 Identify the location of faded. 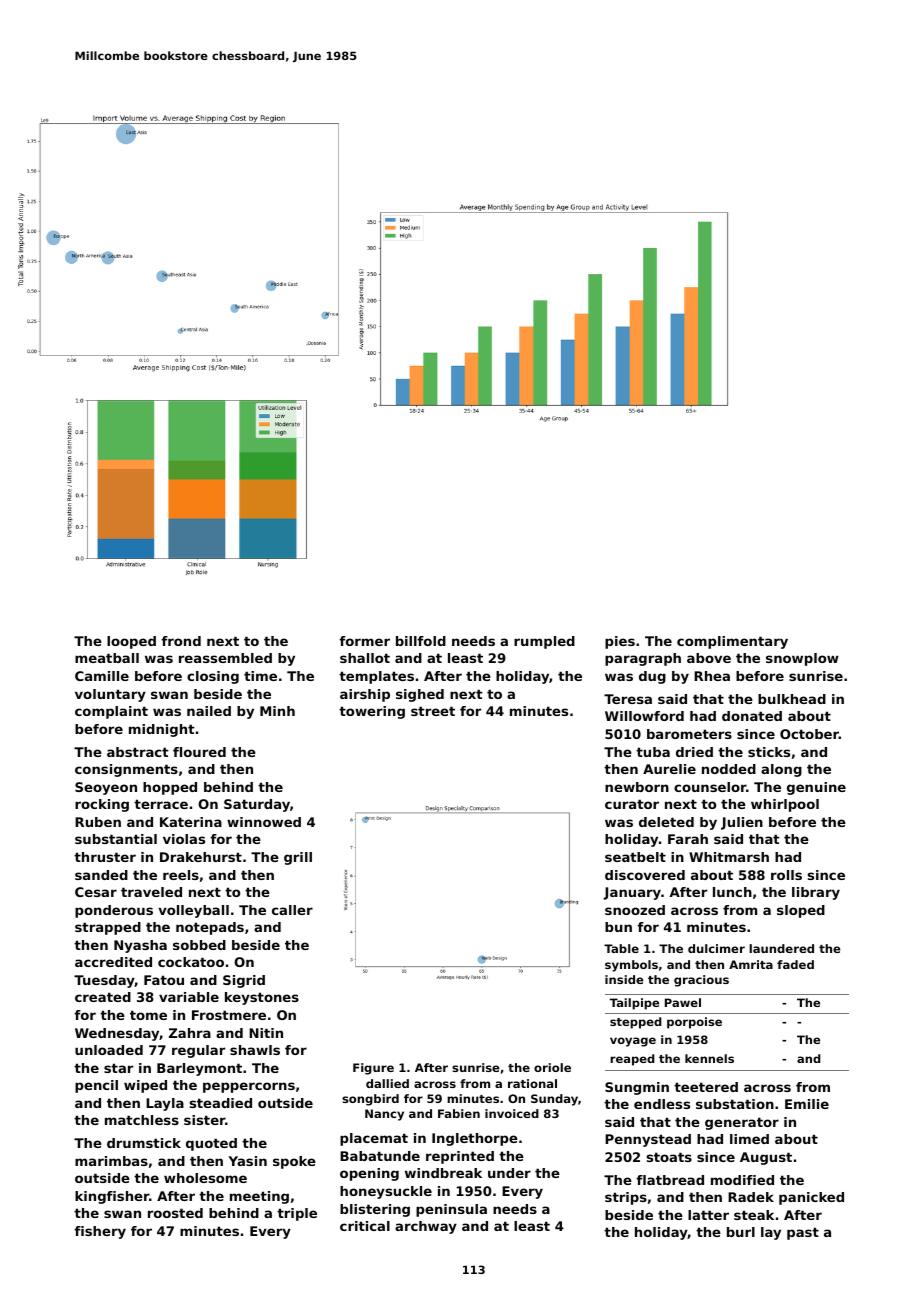
(795, 964).
